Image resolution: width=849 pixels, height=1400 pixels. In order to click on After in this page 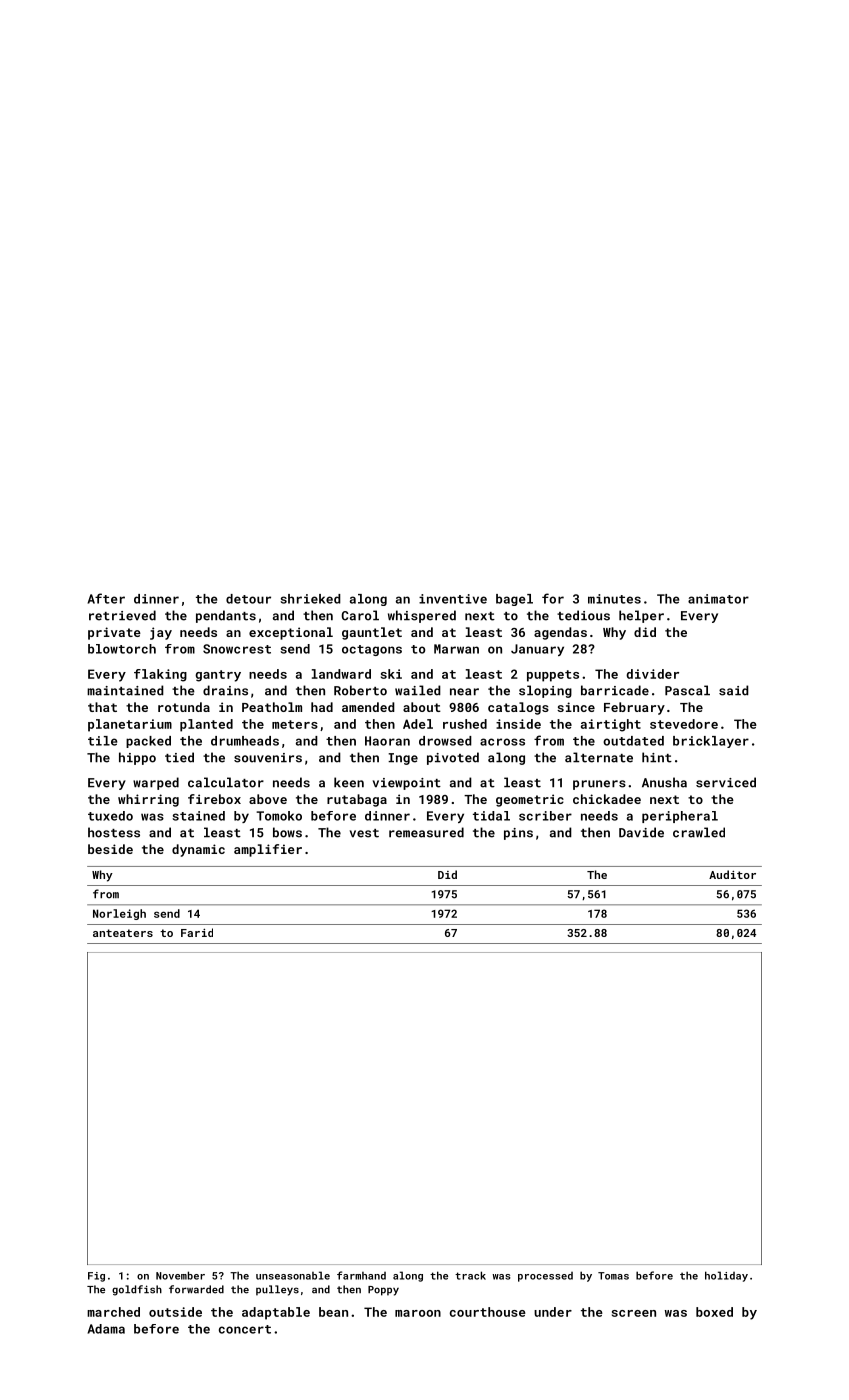, I will do `click(106, 598)`.
